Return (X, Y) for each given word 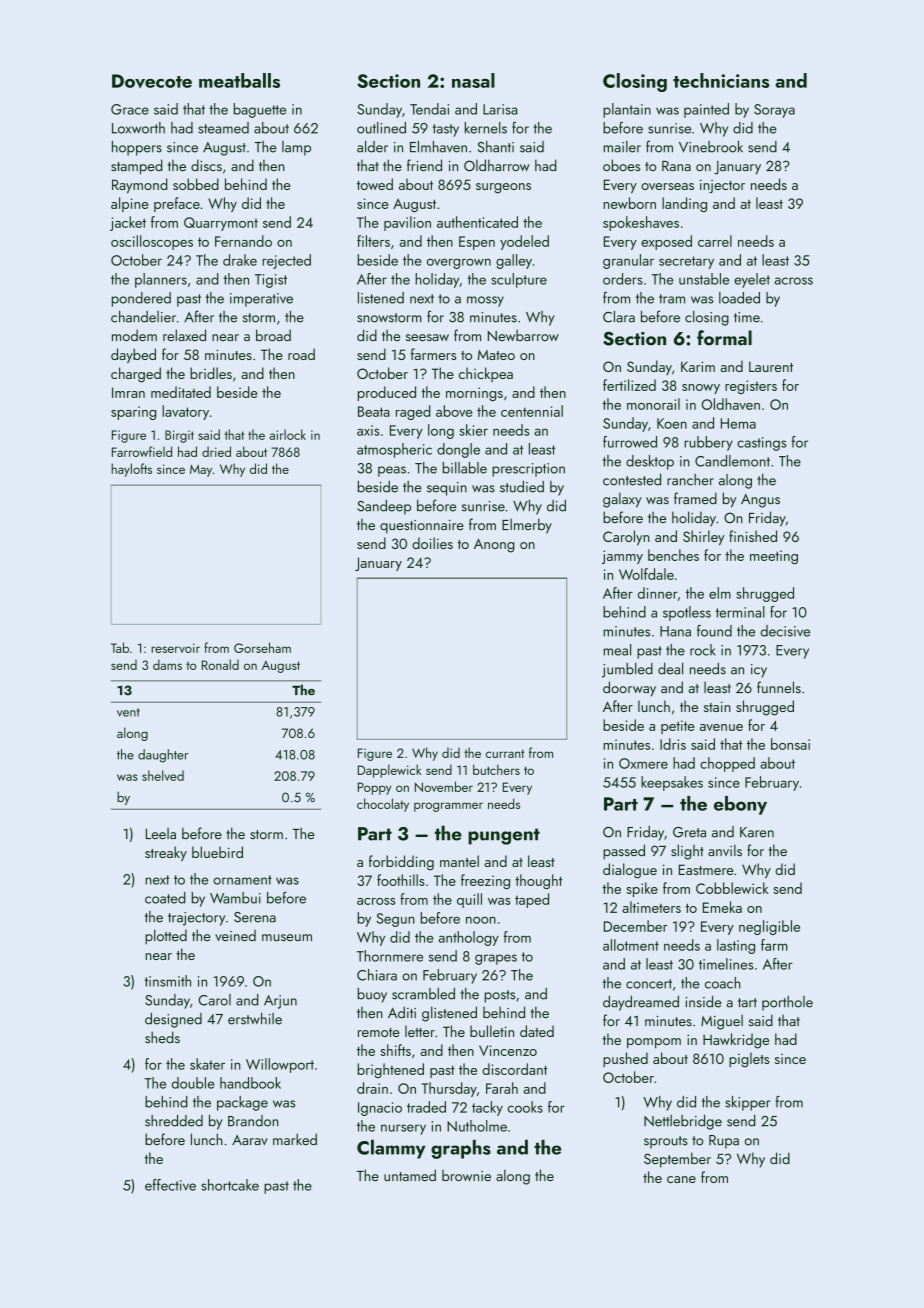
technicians (721, 80)
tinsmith (167, 981)
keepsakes (672, 783)
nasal (473, 80)
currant (505, 753)
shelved (163, 775)
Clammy (391, 1149)
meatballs (239, 80)
